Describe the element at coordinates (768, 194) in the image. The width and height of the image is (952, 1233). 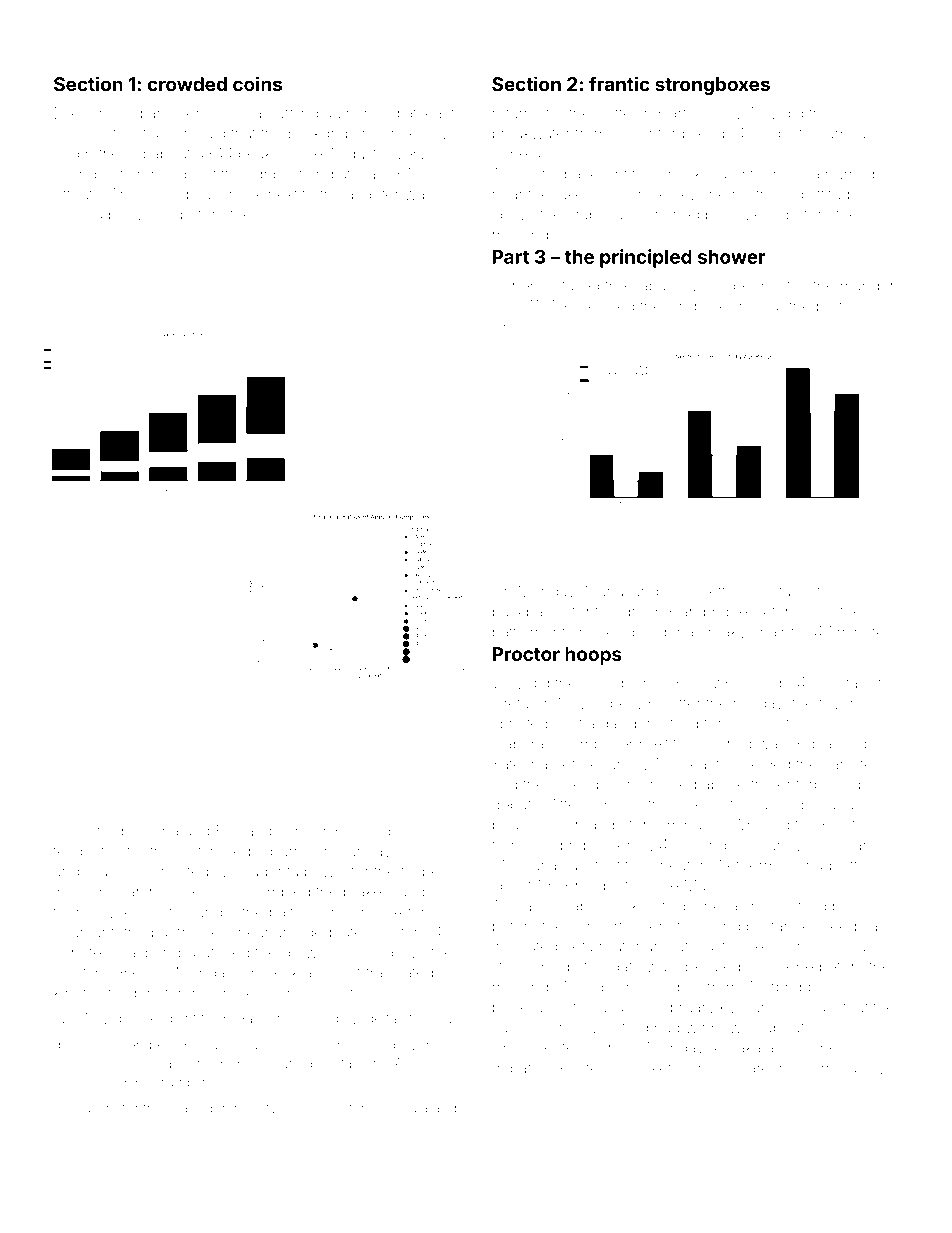
I see `northward` at that location.
